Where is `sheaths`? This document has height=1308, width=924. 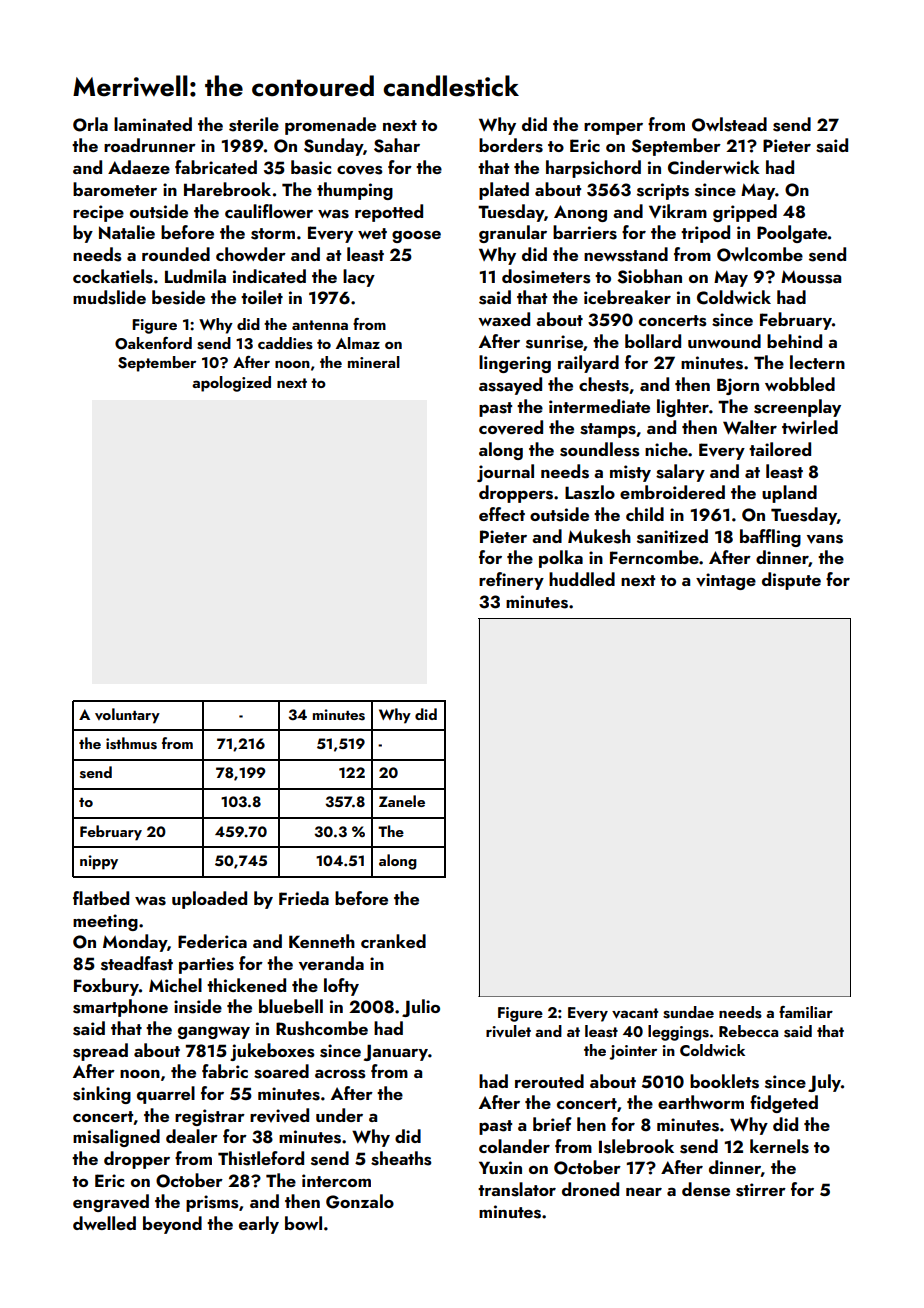 sheaths is located at coordinates (401, 1158).
